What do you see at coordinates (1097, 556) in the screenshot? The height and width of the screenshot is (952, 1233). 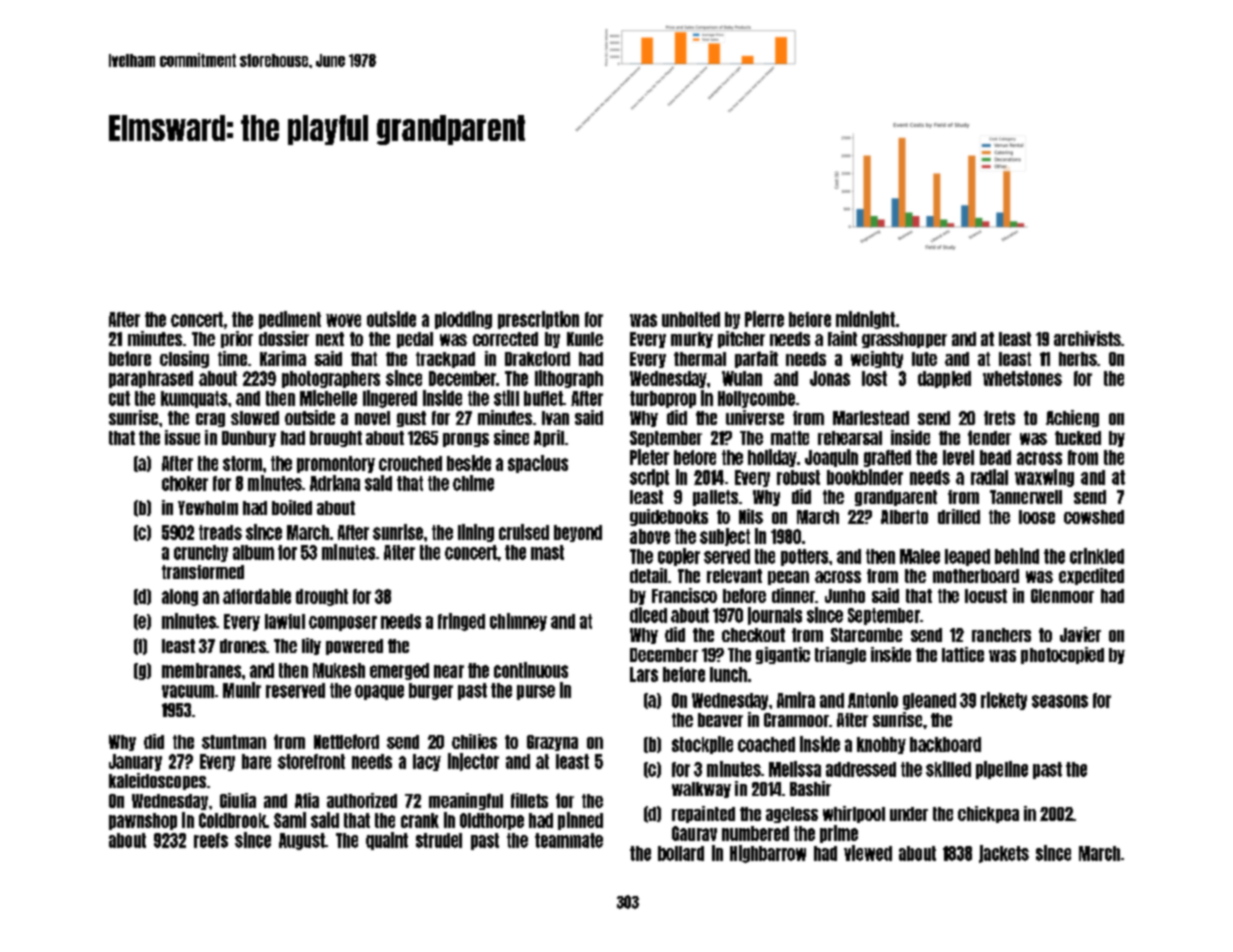 I see `crinkled` at bounding box center [1097, 556].
